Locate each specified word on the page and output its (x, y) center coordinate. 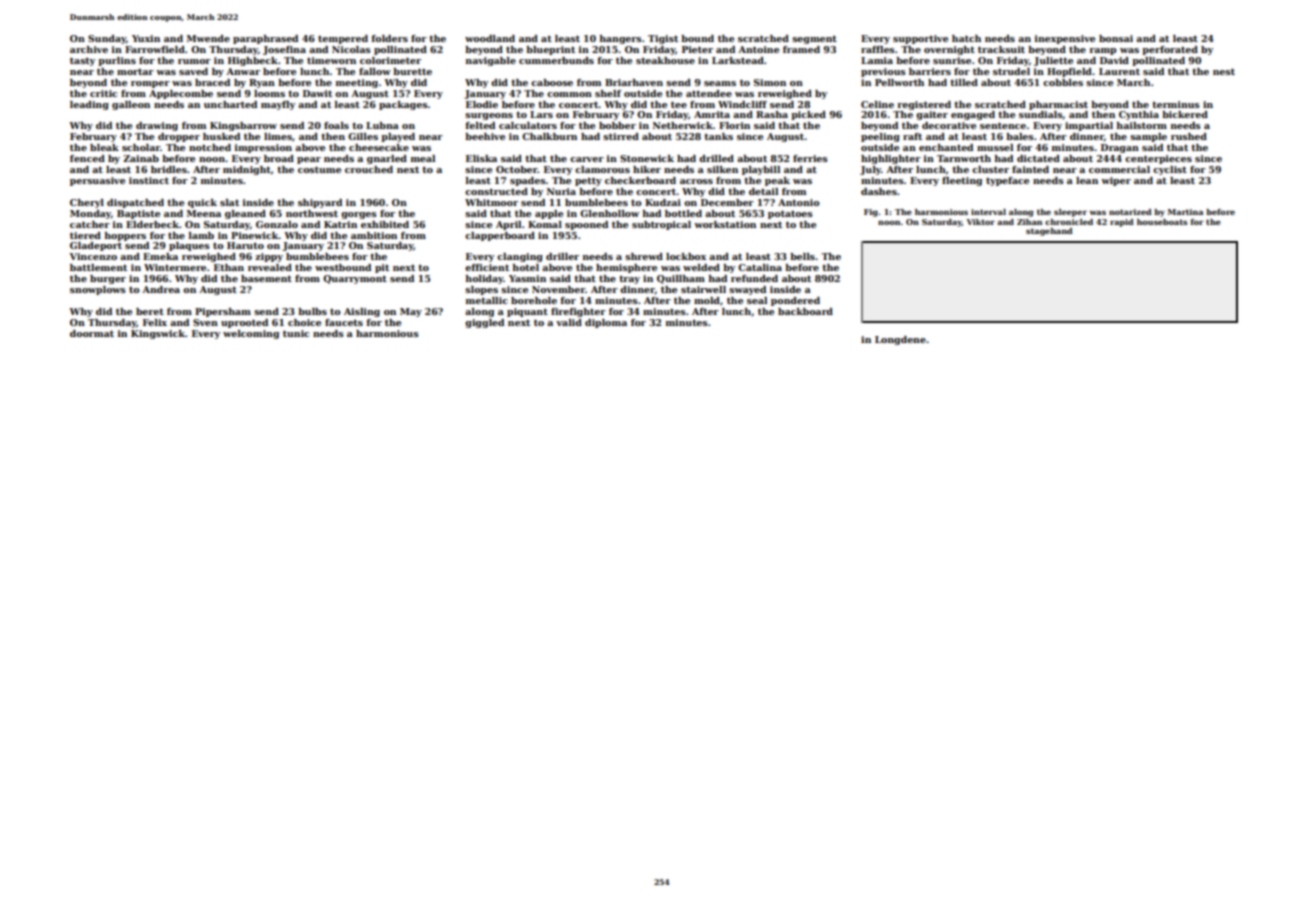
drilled (716, 158)
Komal (545, 224)
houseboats (1162, 222)
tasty (82, 61)
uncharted (230, 104)
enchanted (946, 147)
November (558, 289)
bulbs (312, 311)
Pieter (697, 49)
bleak (104, 147)
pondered (795, 301)
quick (202, 203)
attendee (709, 93)
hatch (966, 38)
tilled (964, 82)
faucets (344, 322)
